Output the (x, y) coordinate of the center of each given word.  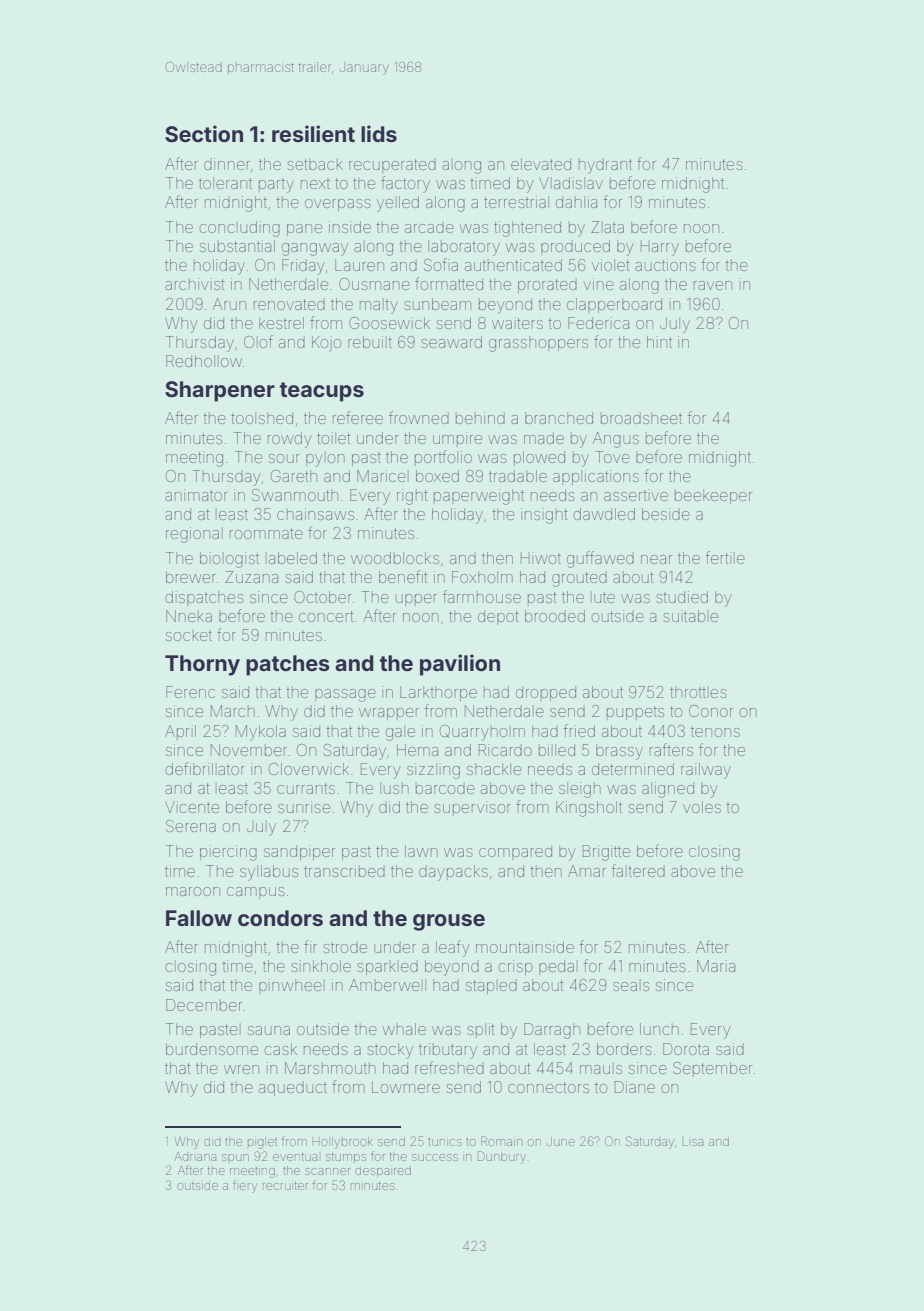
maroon (193, 891)
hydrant (605, 166)
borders (624, 1049)
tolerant (225, 183)
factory (405, 184)
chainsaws (315, 514)
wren (241, 1069)
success (435, 1157)
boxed (437, 476)
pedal (558, 967)
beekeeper (713, 496)
